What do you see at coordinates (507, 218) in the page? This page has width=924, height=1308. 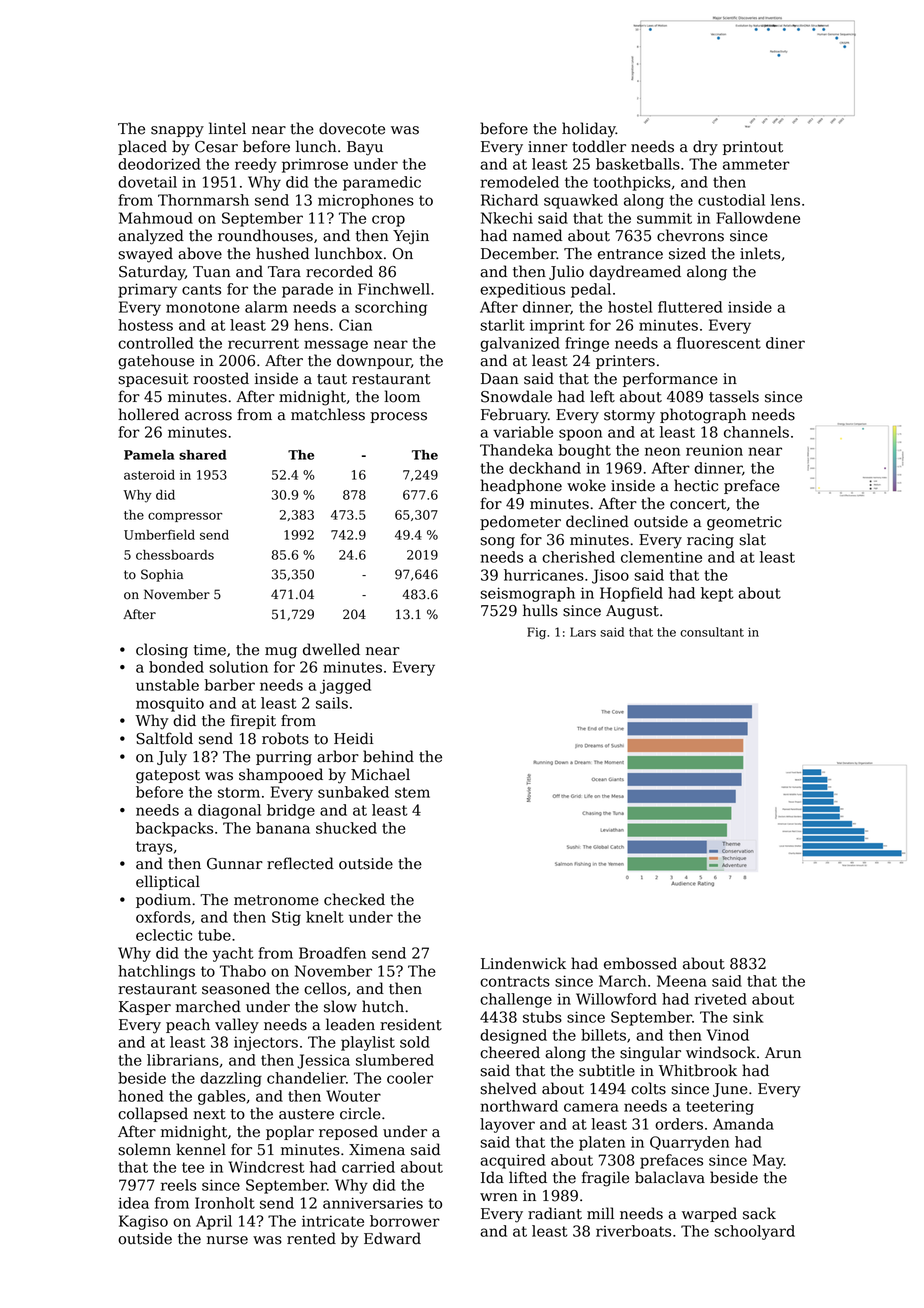 I see `Nkechi` at bounding box center [507, 218].
